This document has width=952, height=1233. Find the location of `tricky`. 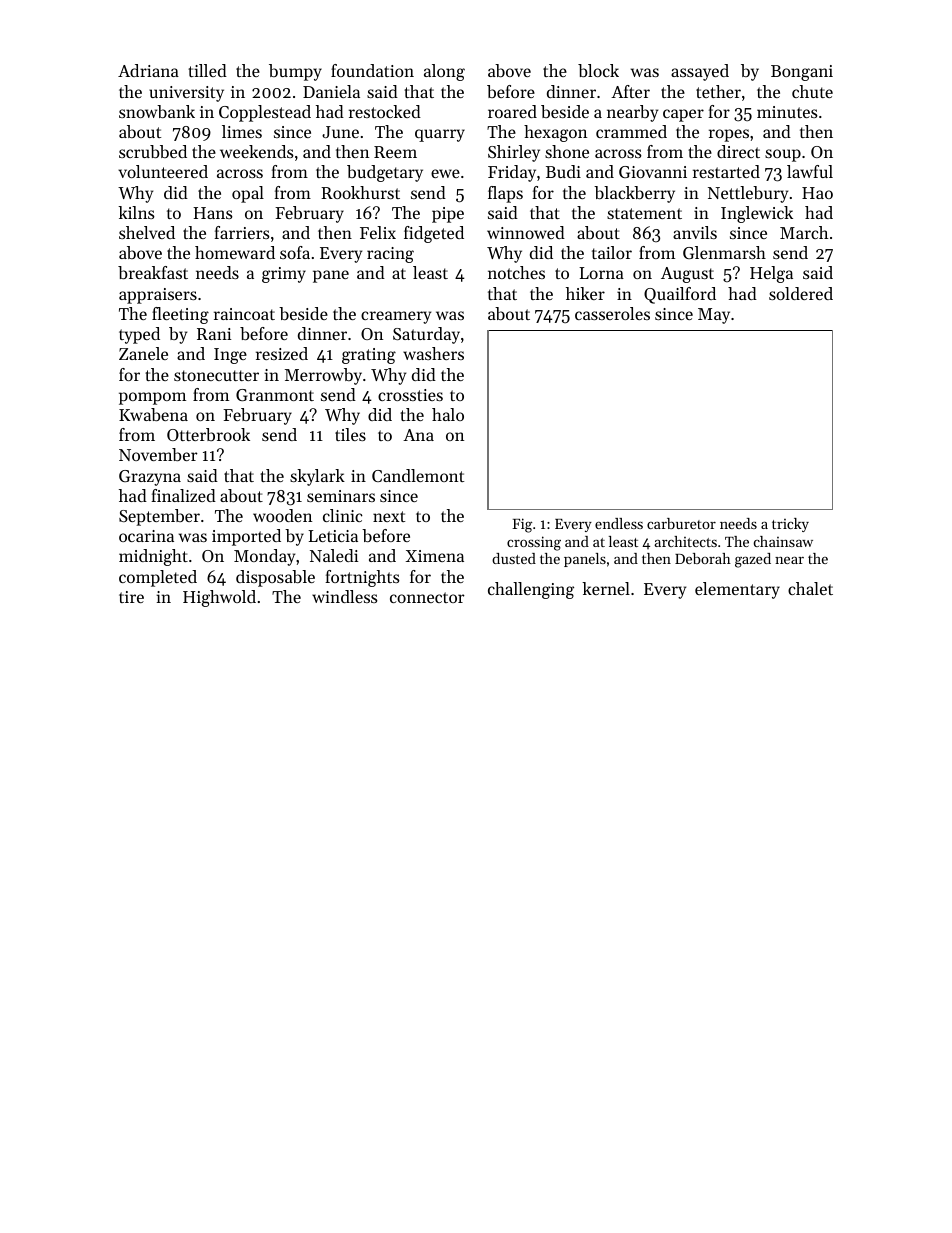

tricky is located at coordinates (790, 525).
